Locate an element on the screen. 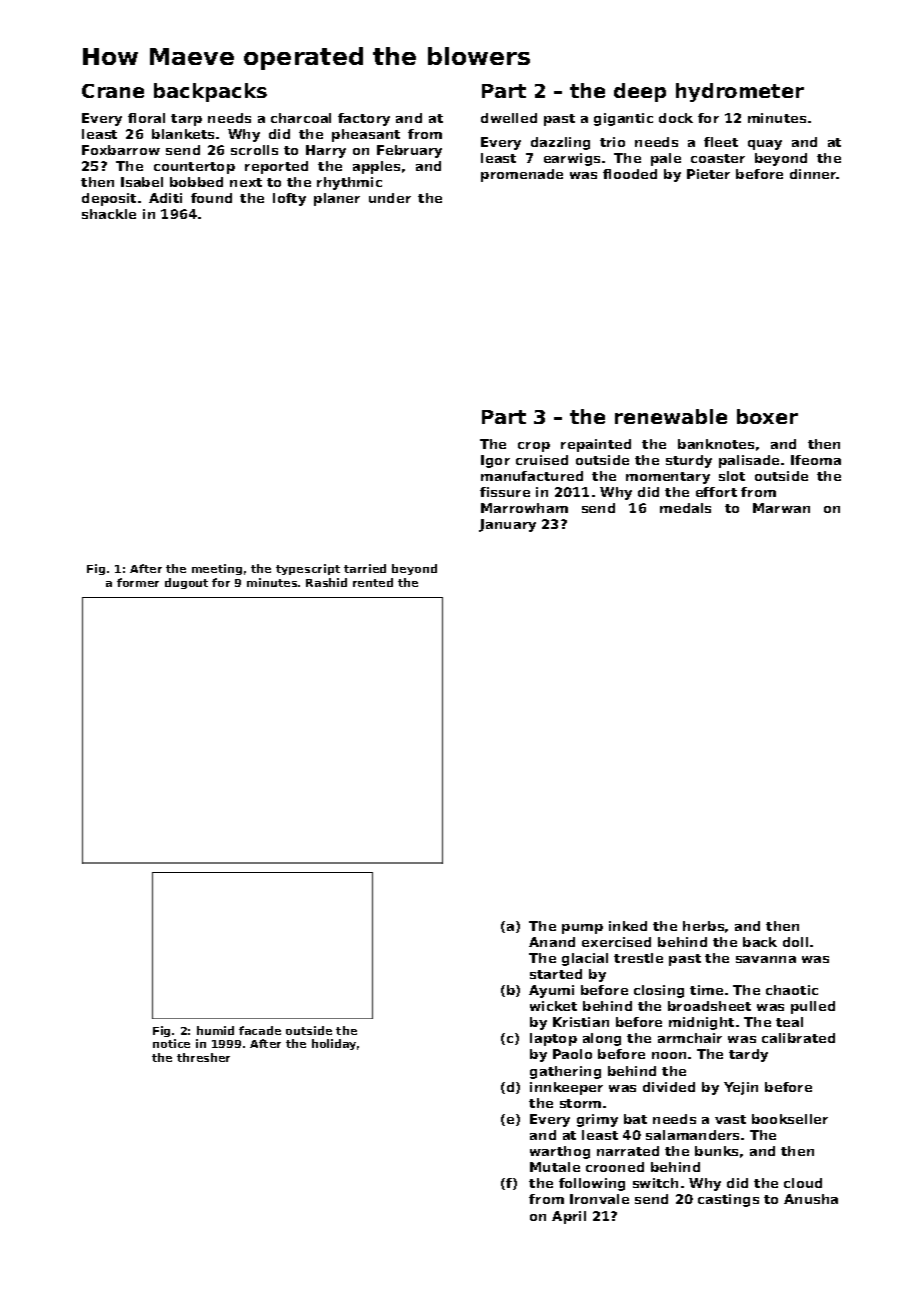 The height and width of the screenshot is (1308, 924). Rashid is located at coordinates (326, 582).
